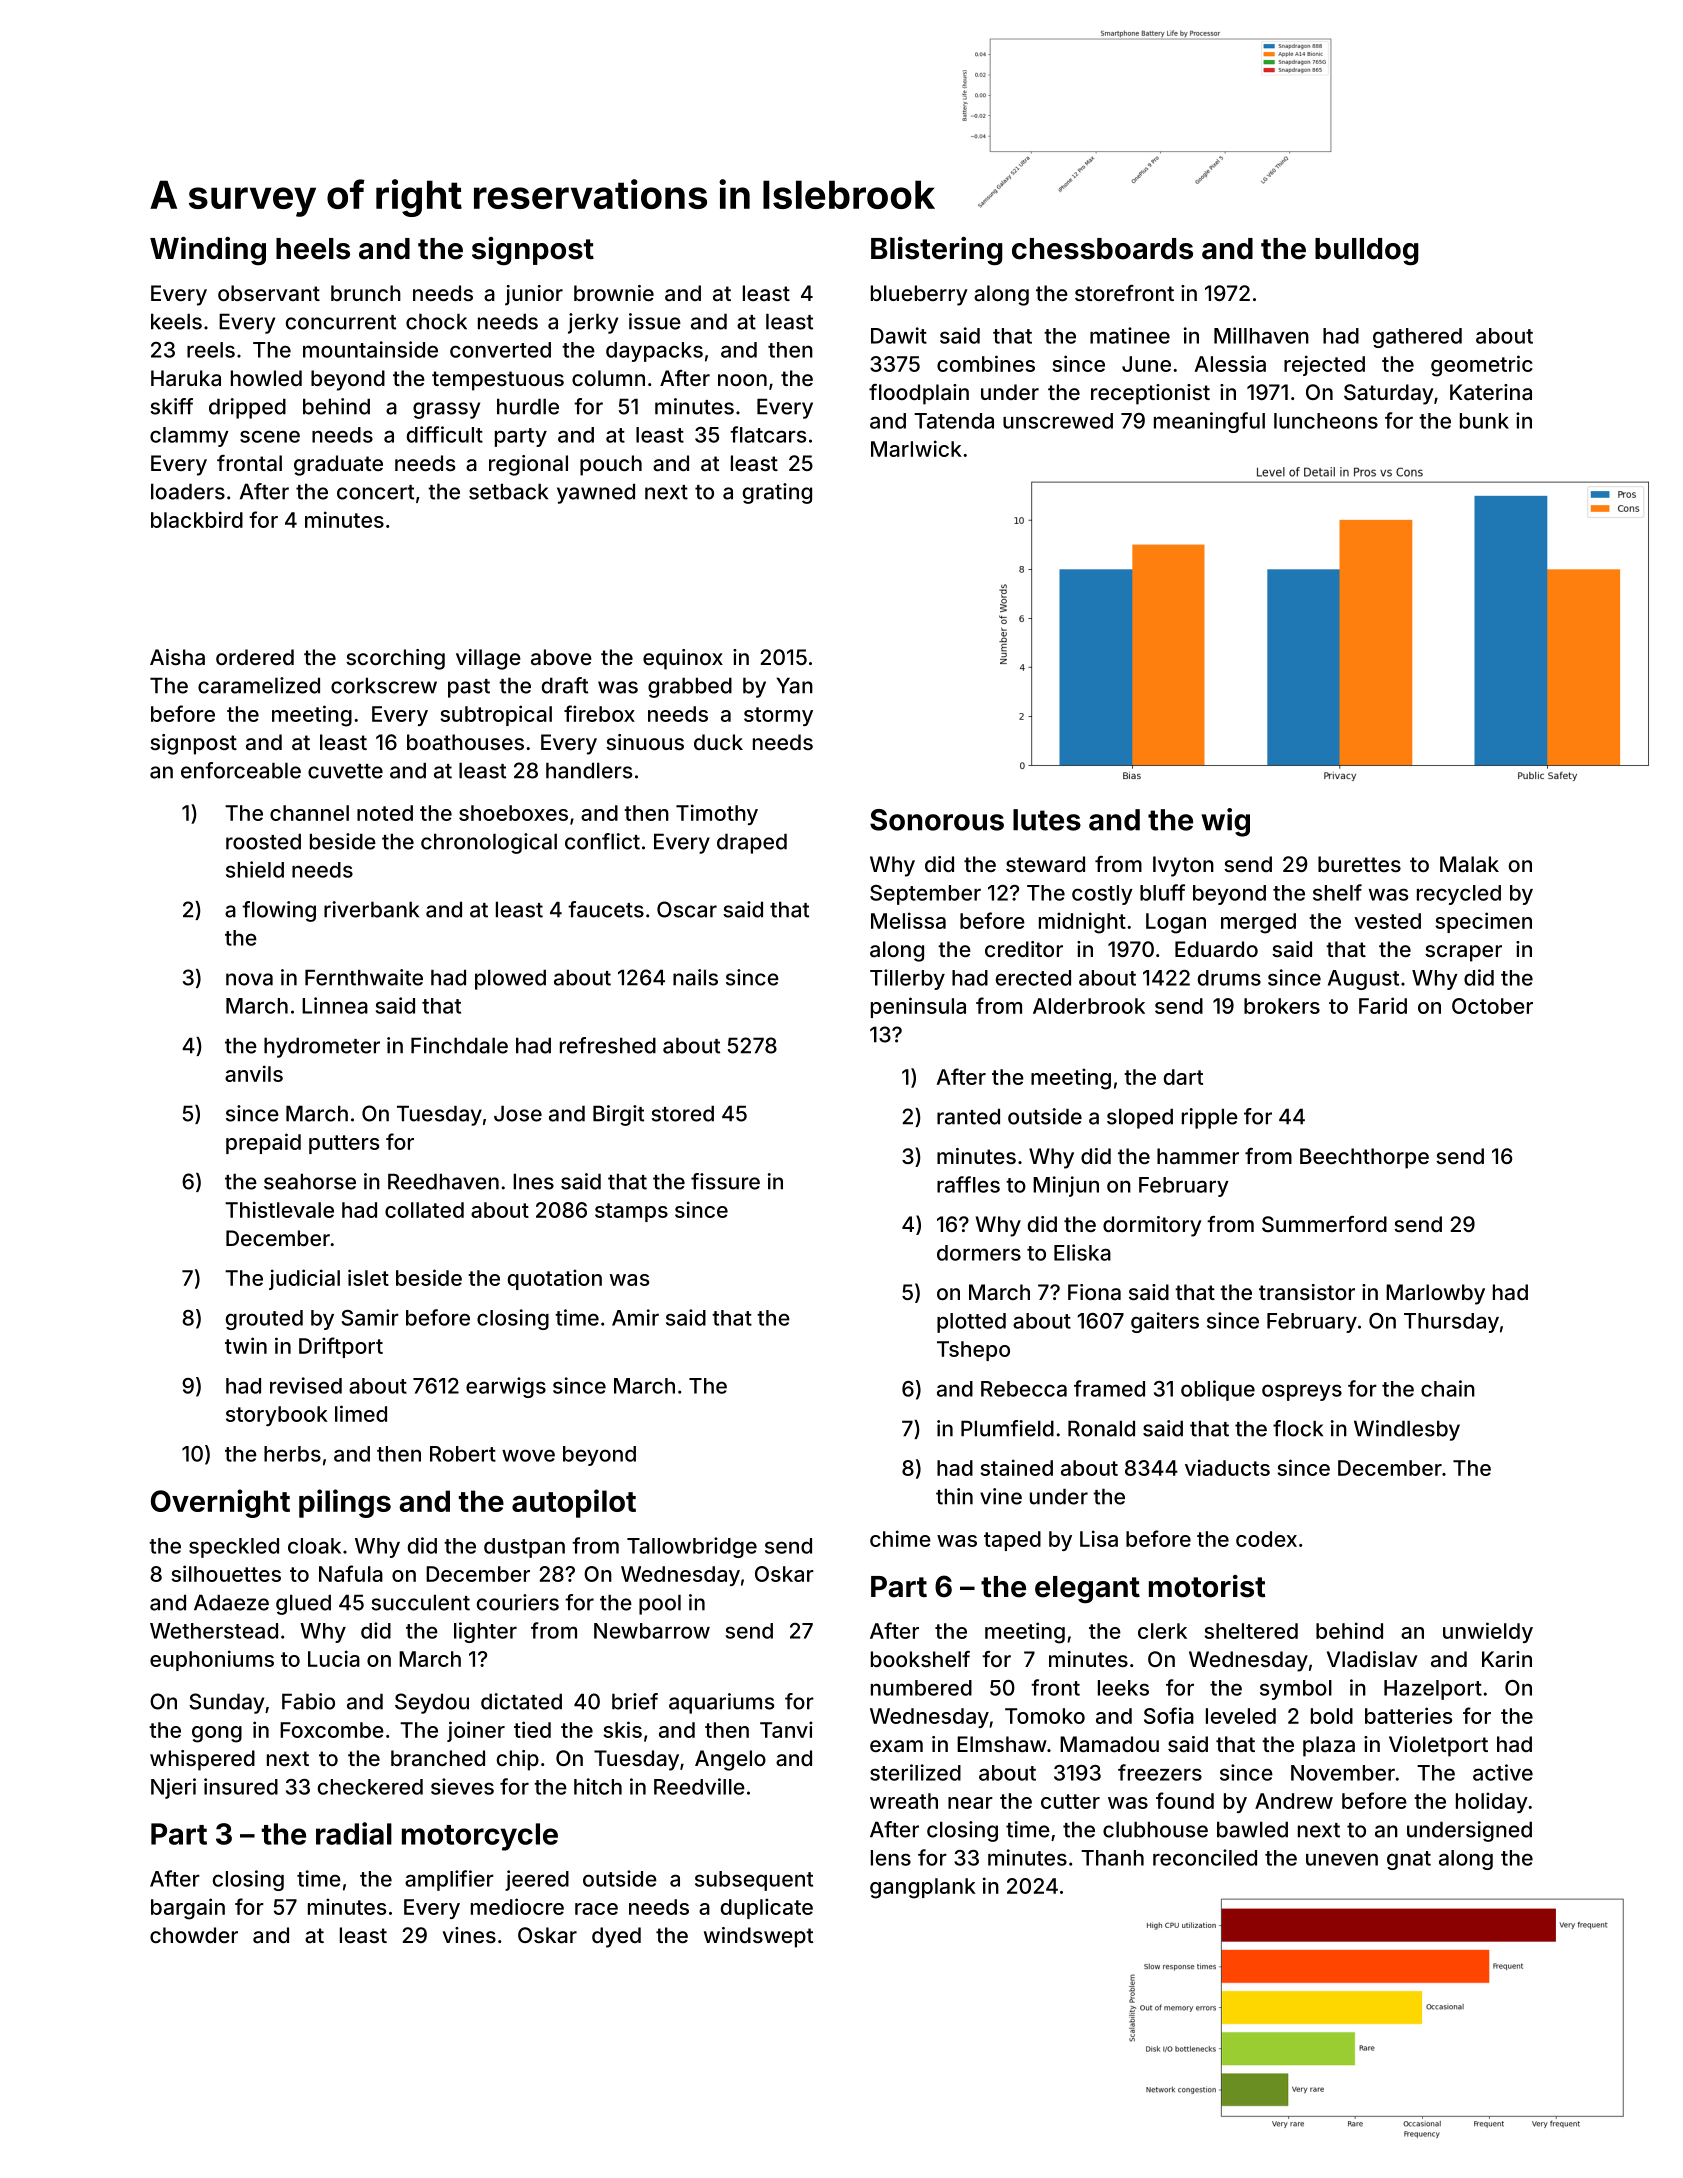  I want to click on issue, so click(655, 321).
